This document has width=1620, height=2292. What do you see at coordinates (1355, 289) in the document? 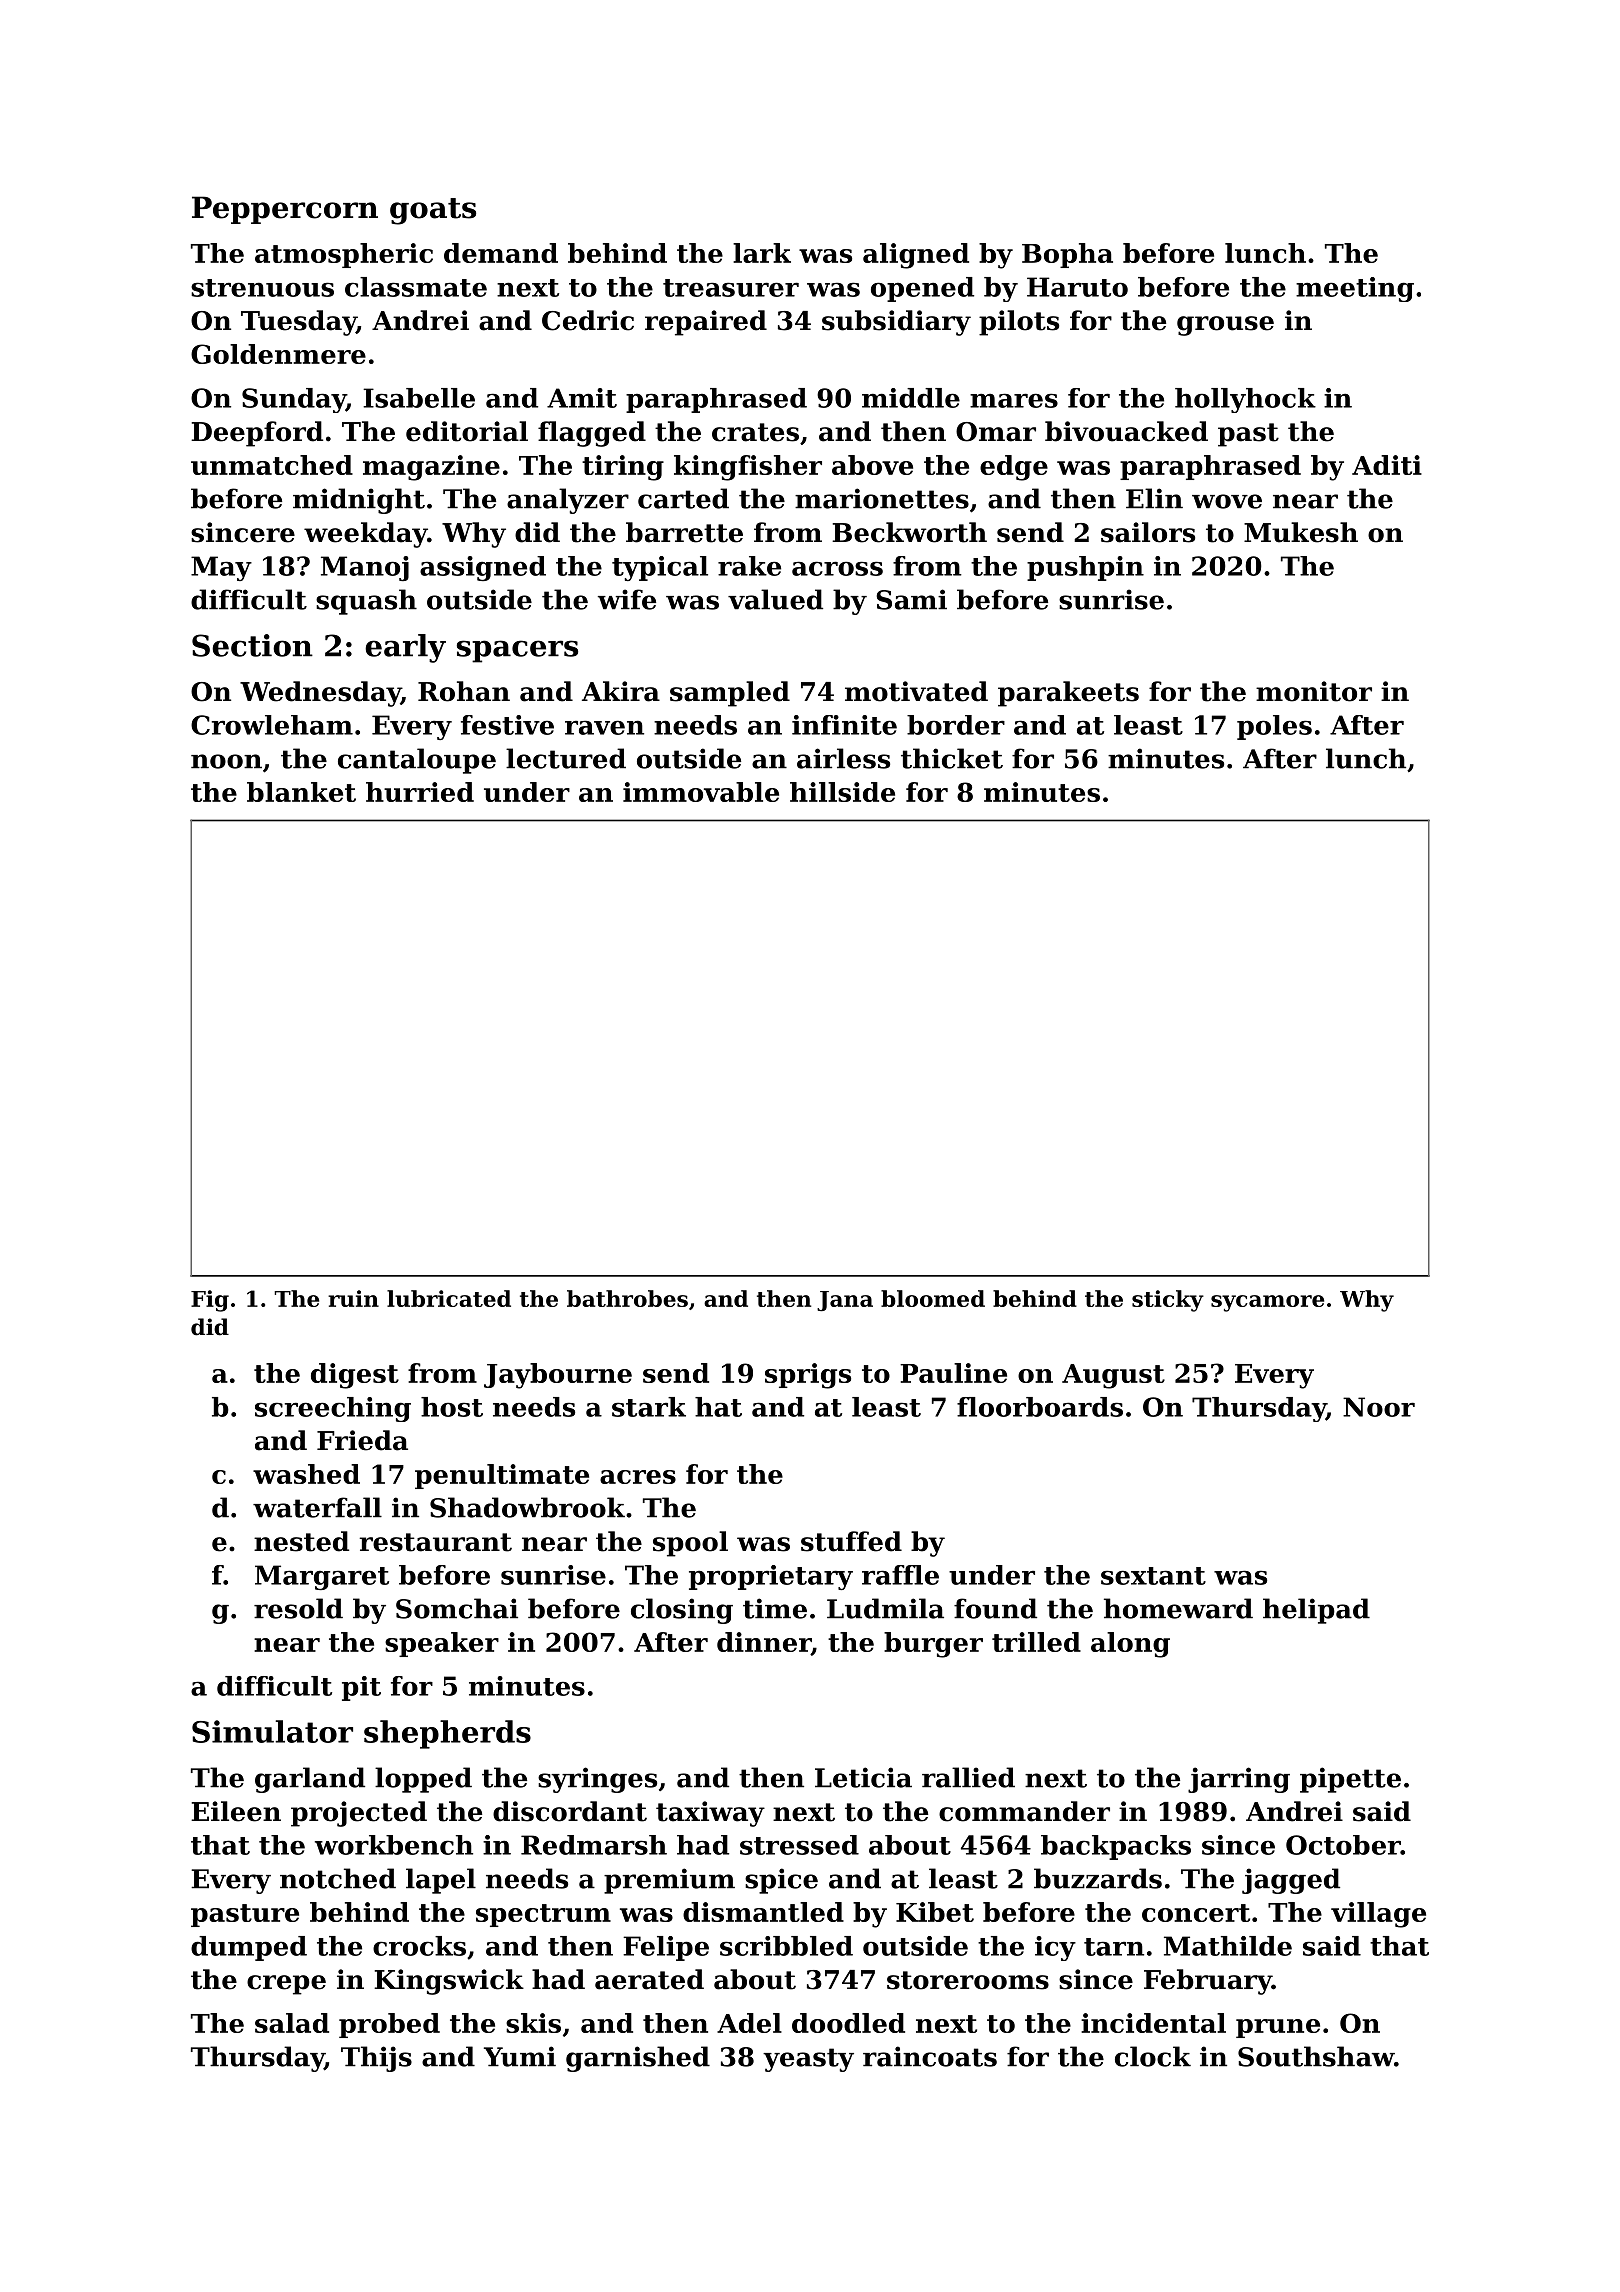
I see `meeting` at bounding box center [1355, 289].
